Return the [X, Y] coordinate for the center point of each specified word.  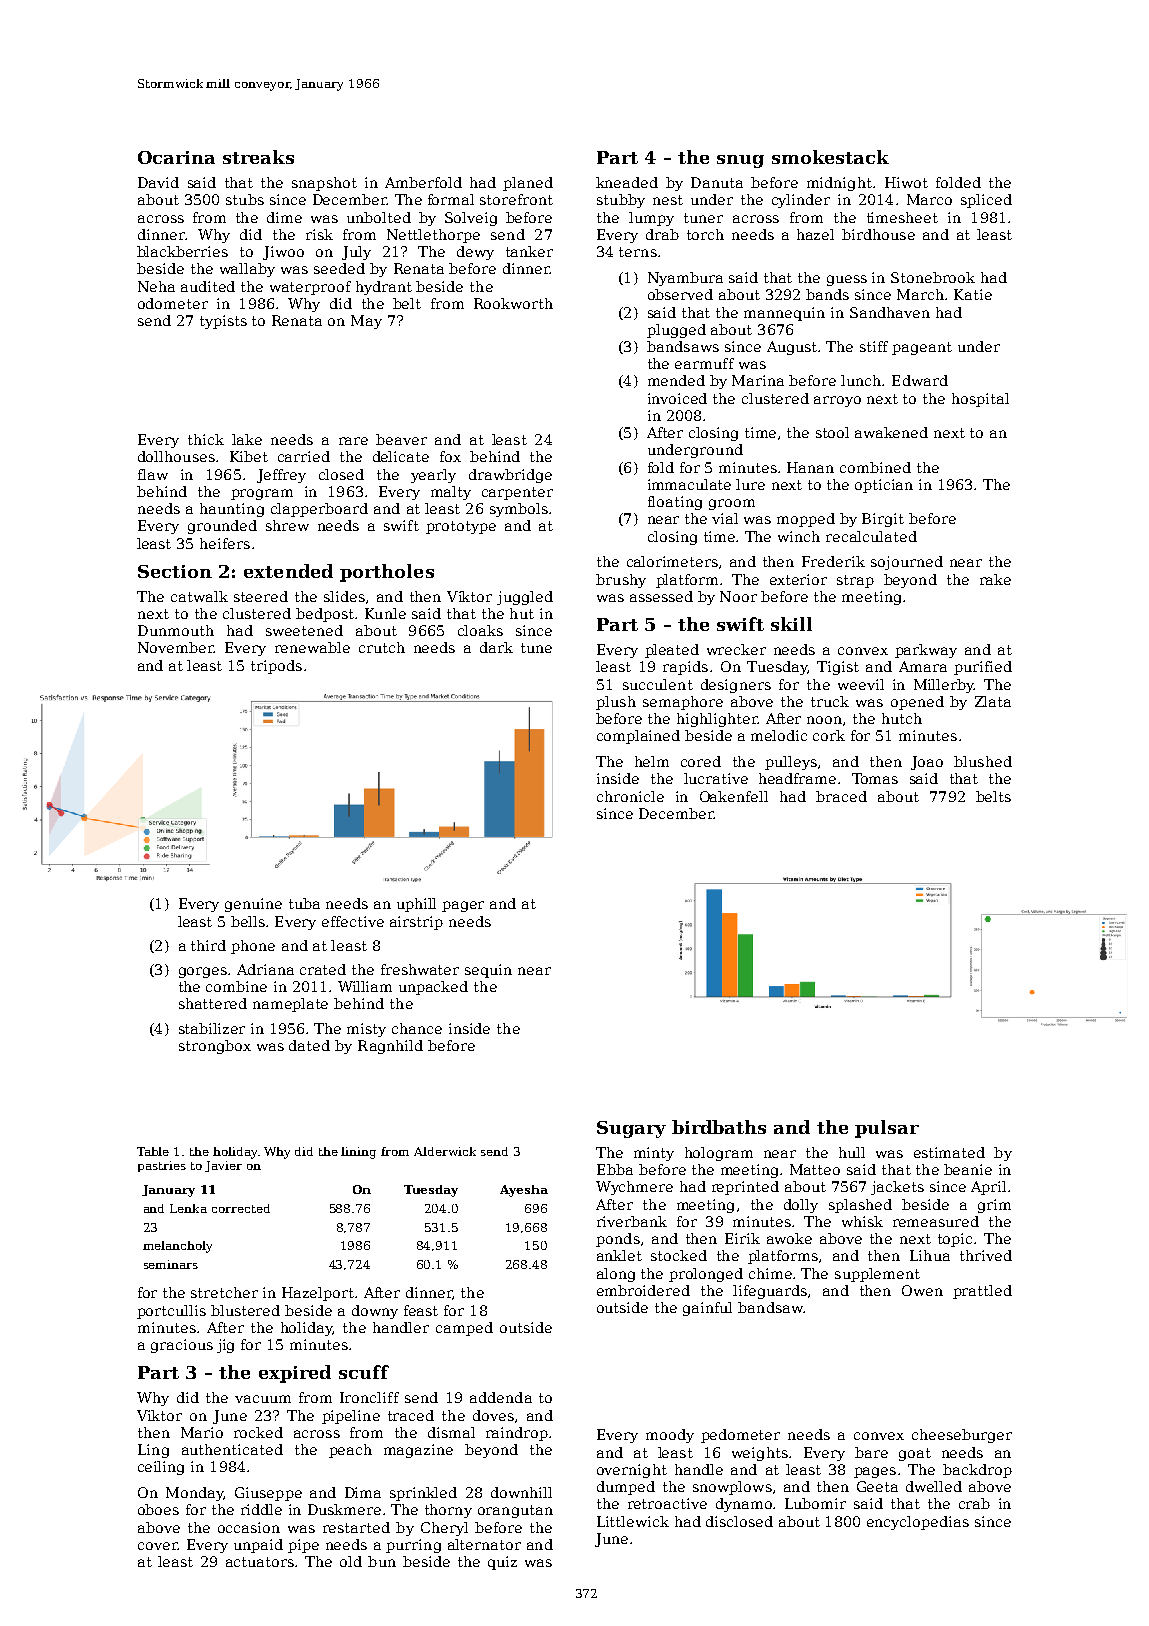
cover [158, 1546]
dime [284, 217]
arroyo [837, 401]
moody [670, 1436]
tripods [276, 667]
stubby [621, 201]
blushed [983, 761]
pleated [672, 651]
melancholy [177, 1247]
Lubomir [815, 1503]
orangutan [515, 1511]
